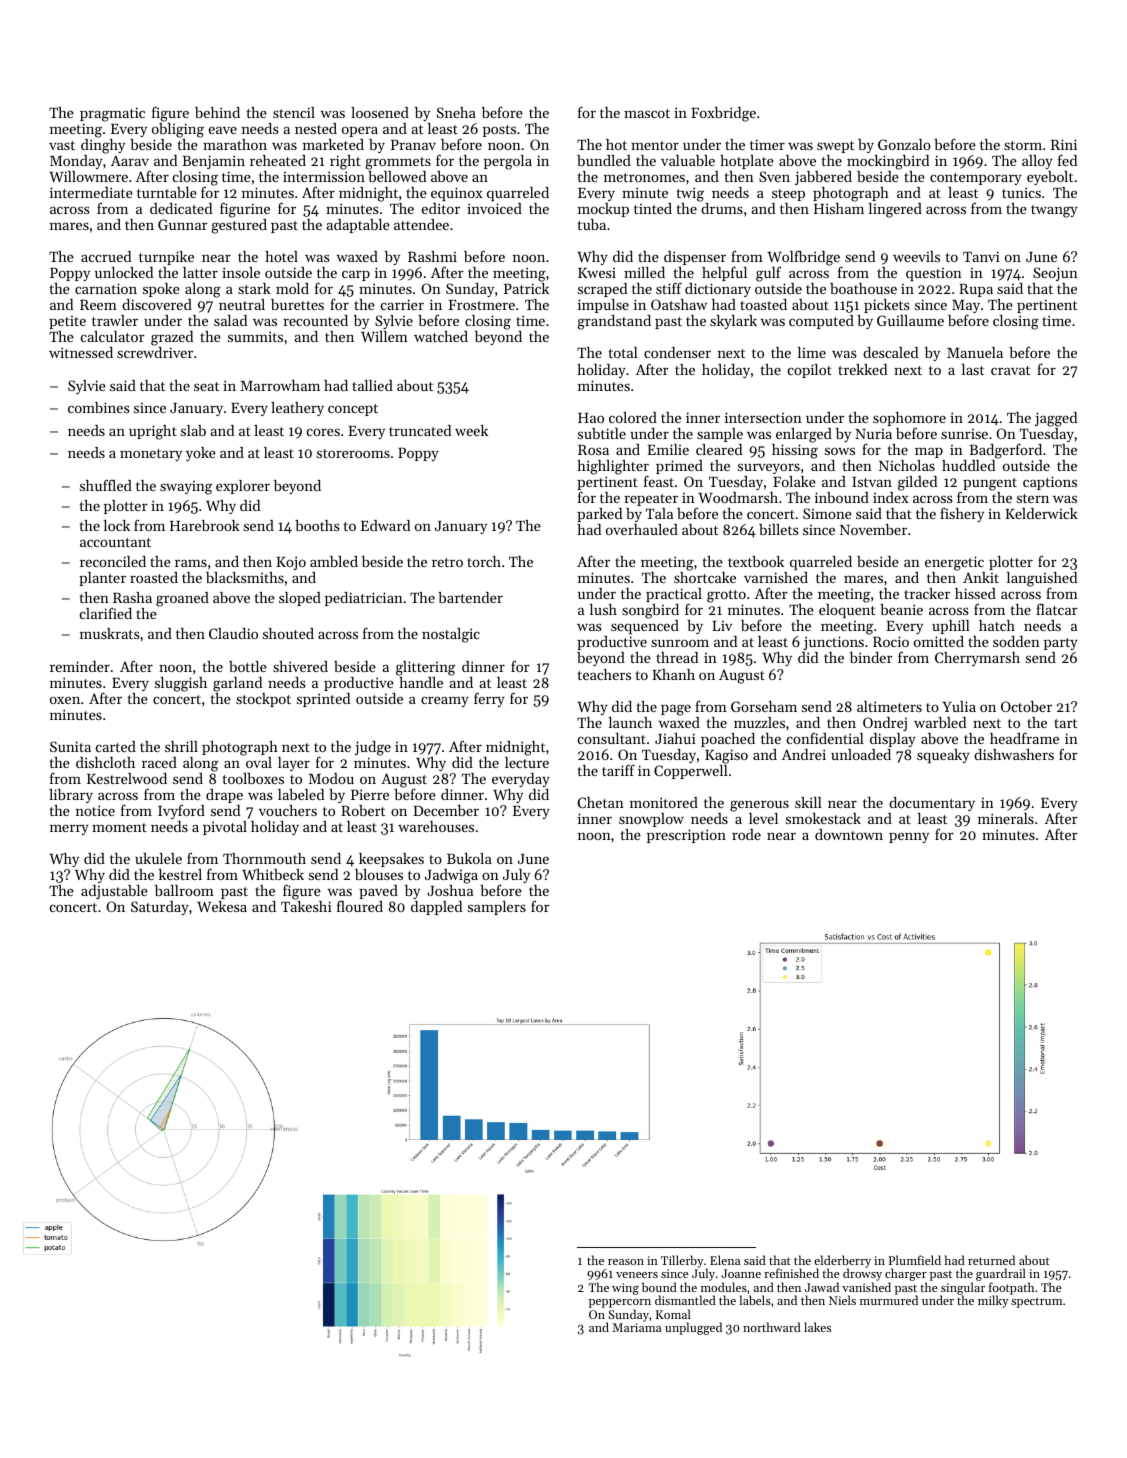  I want to click on tariff, so click(618, 770).
